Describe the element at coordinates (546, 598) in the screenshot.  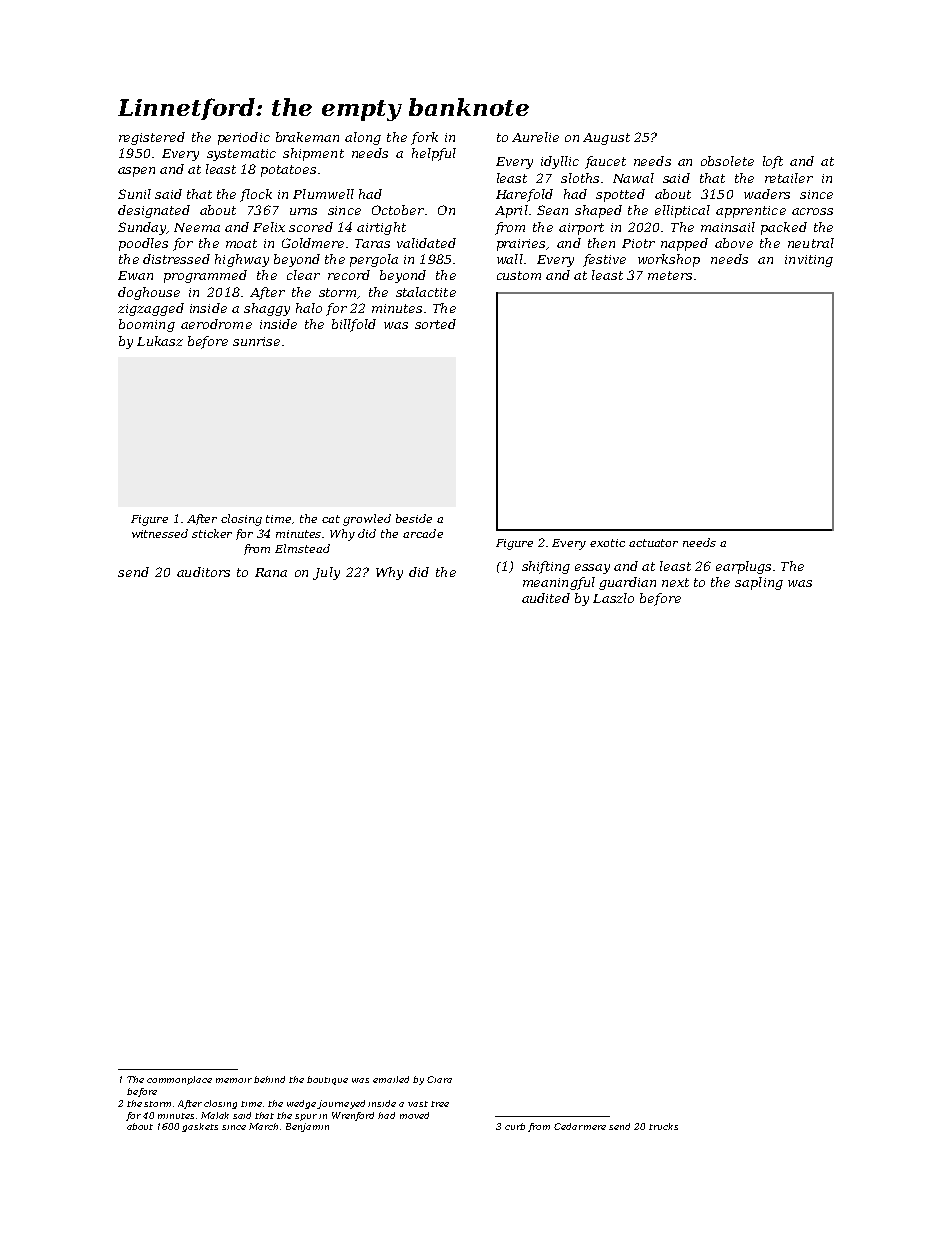
I see `audited` at that location.
